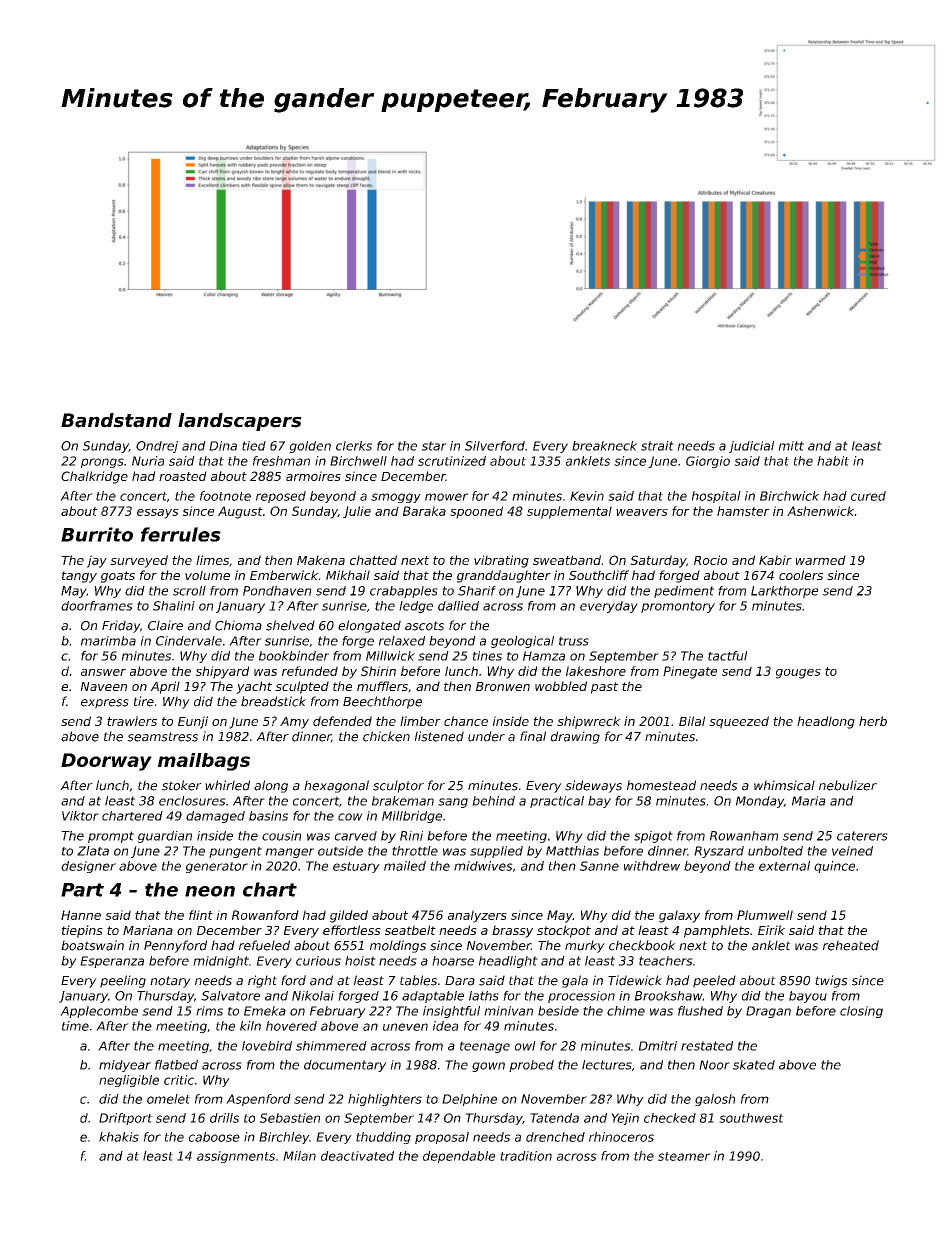  Describe the element at coordinates (684, 592) in the page. I see `pediment` at that location.
